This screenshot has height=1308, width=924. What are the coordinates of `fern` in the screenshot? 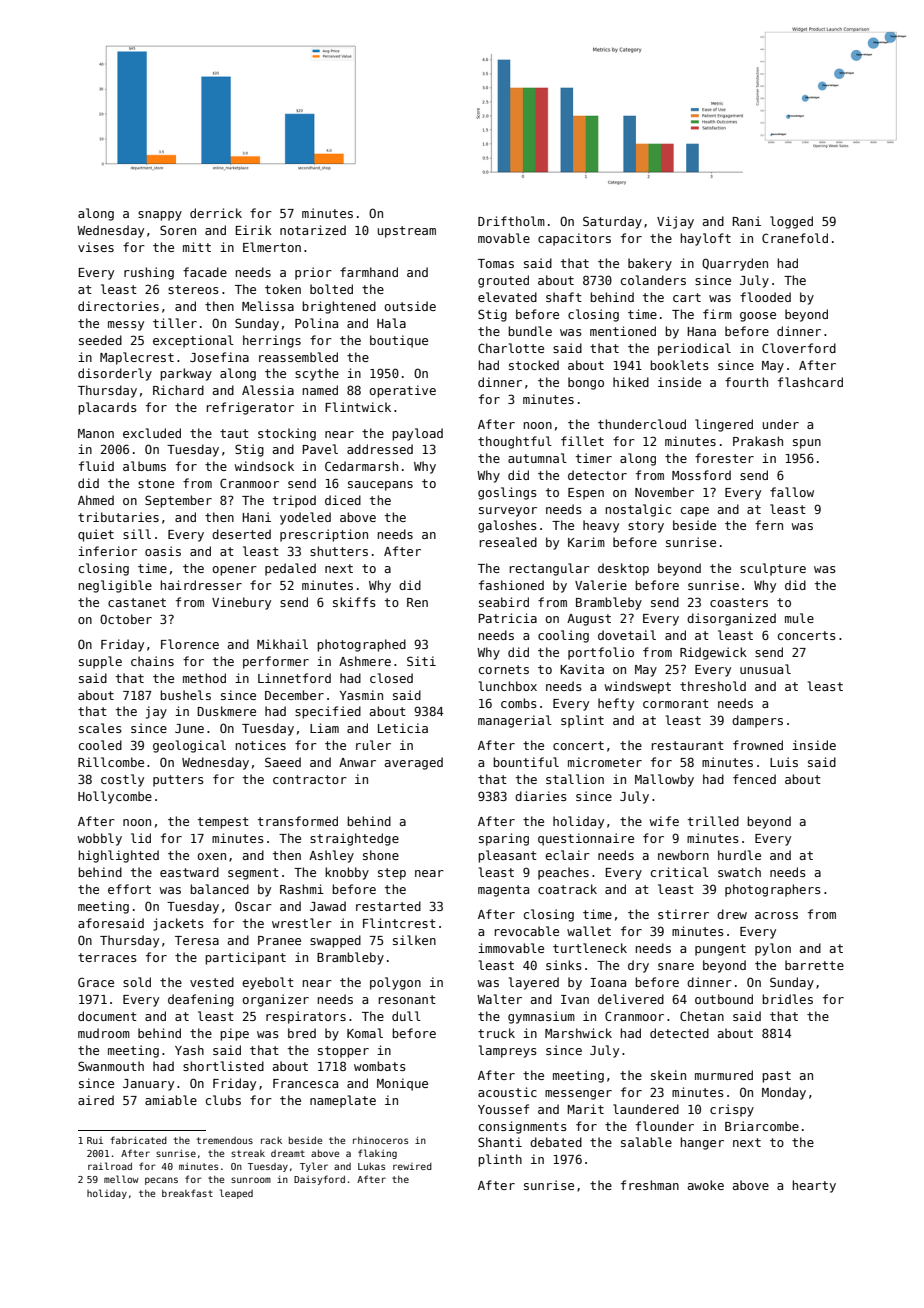 It's located at (769, 525).
